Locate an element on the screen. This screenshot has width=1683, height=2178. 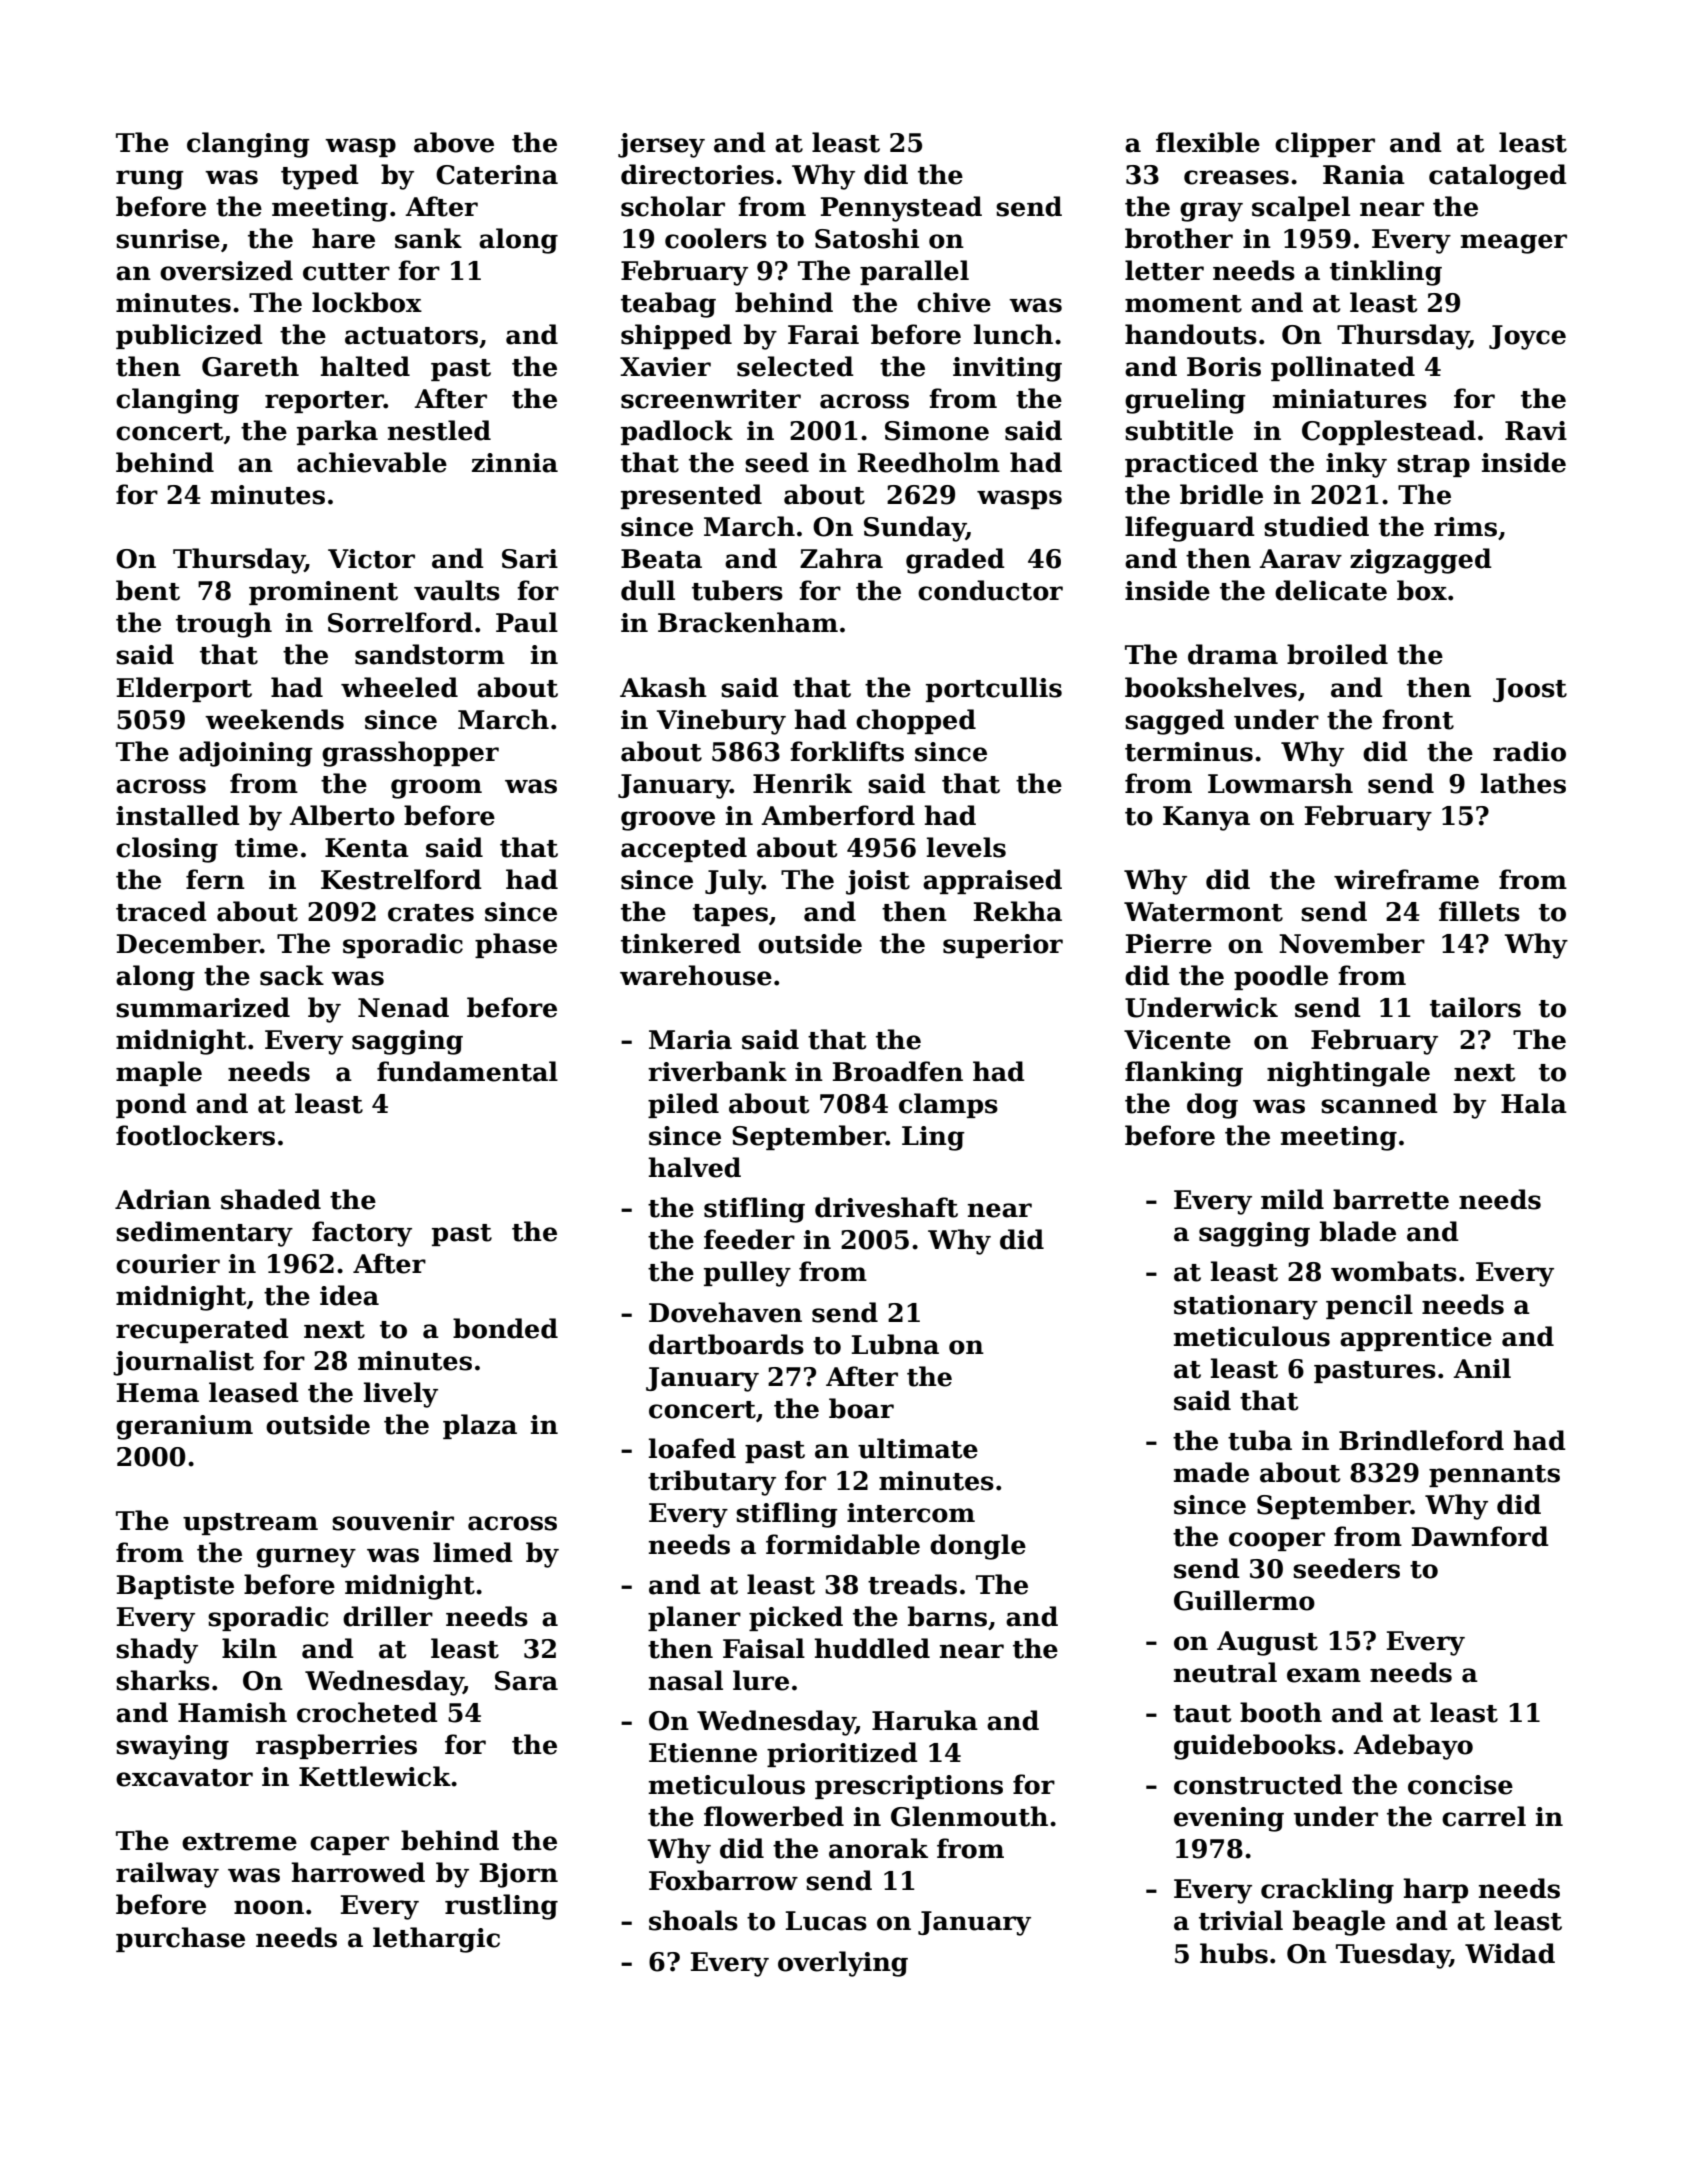
nightingale is located at coordinates (1348, 1074).
